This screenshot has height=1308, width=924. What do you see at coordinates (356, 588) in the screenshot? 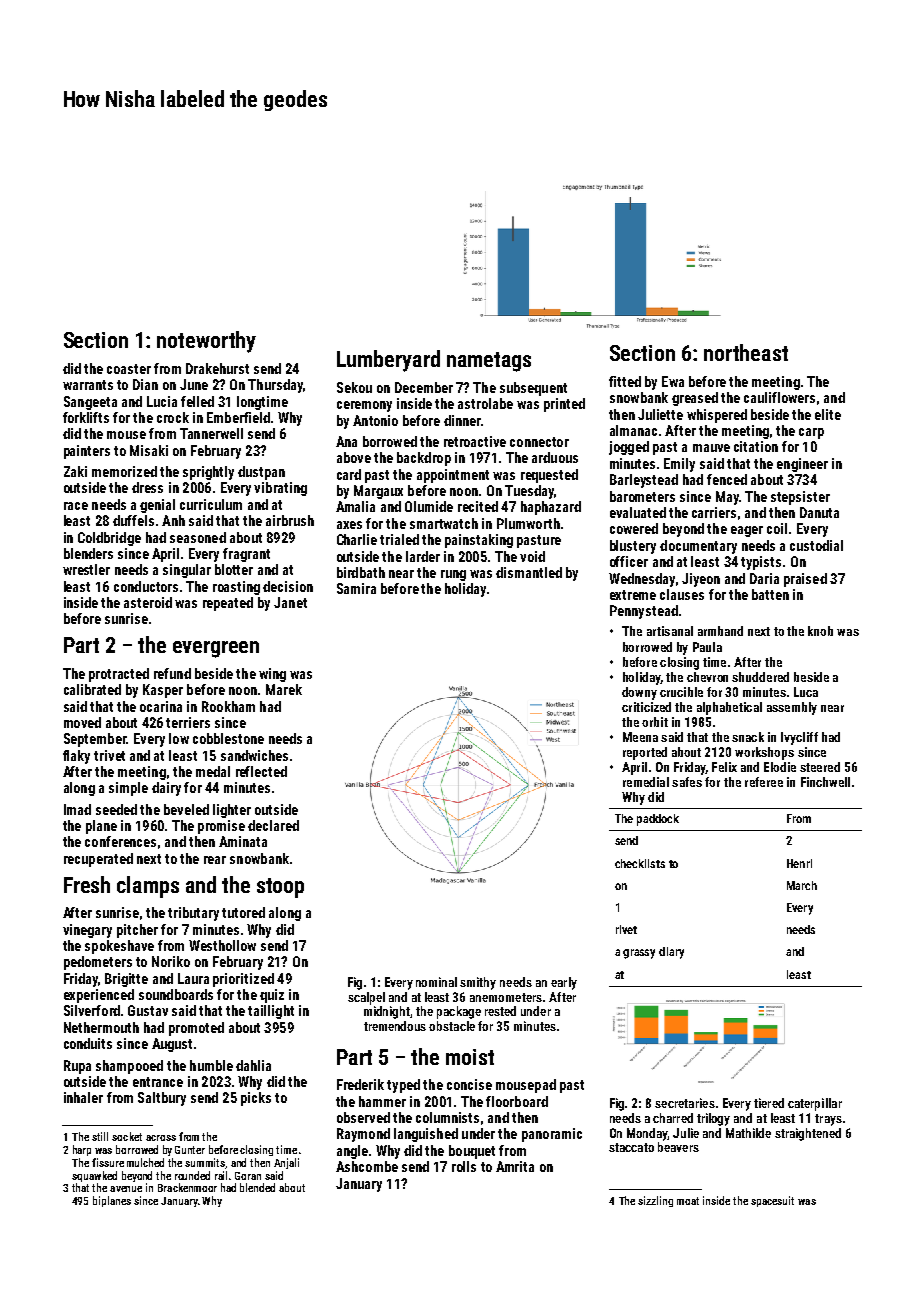
I see `Samira` at bounding box center [356, 588].
